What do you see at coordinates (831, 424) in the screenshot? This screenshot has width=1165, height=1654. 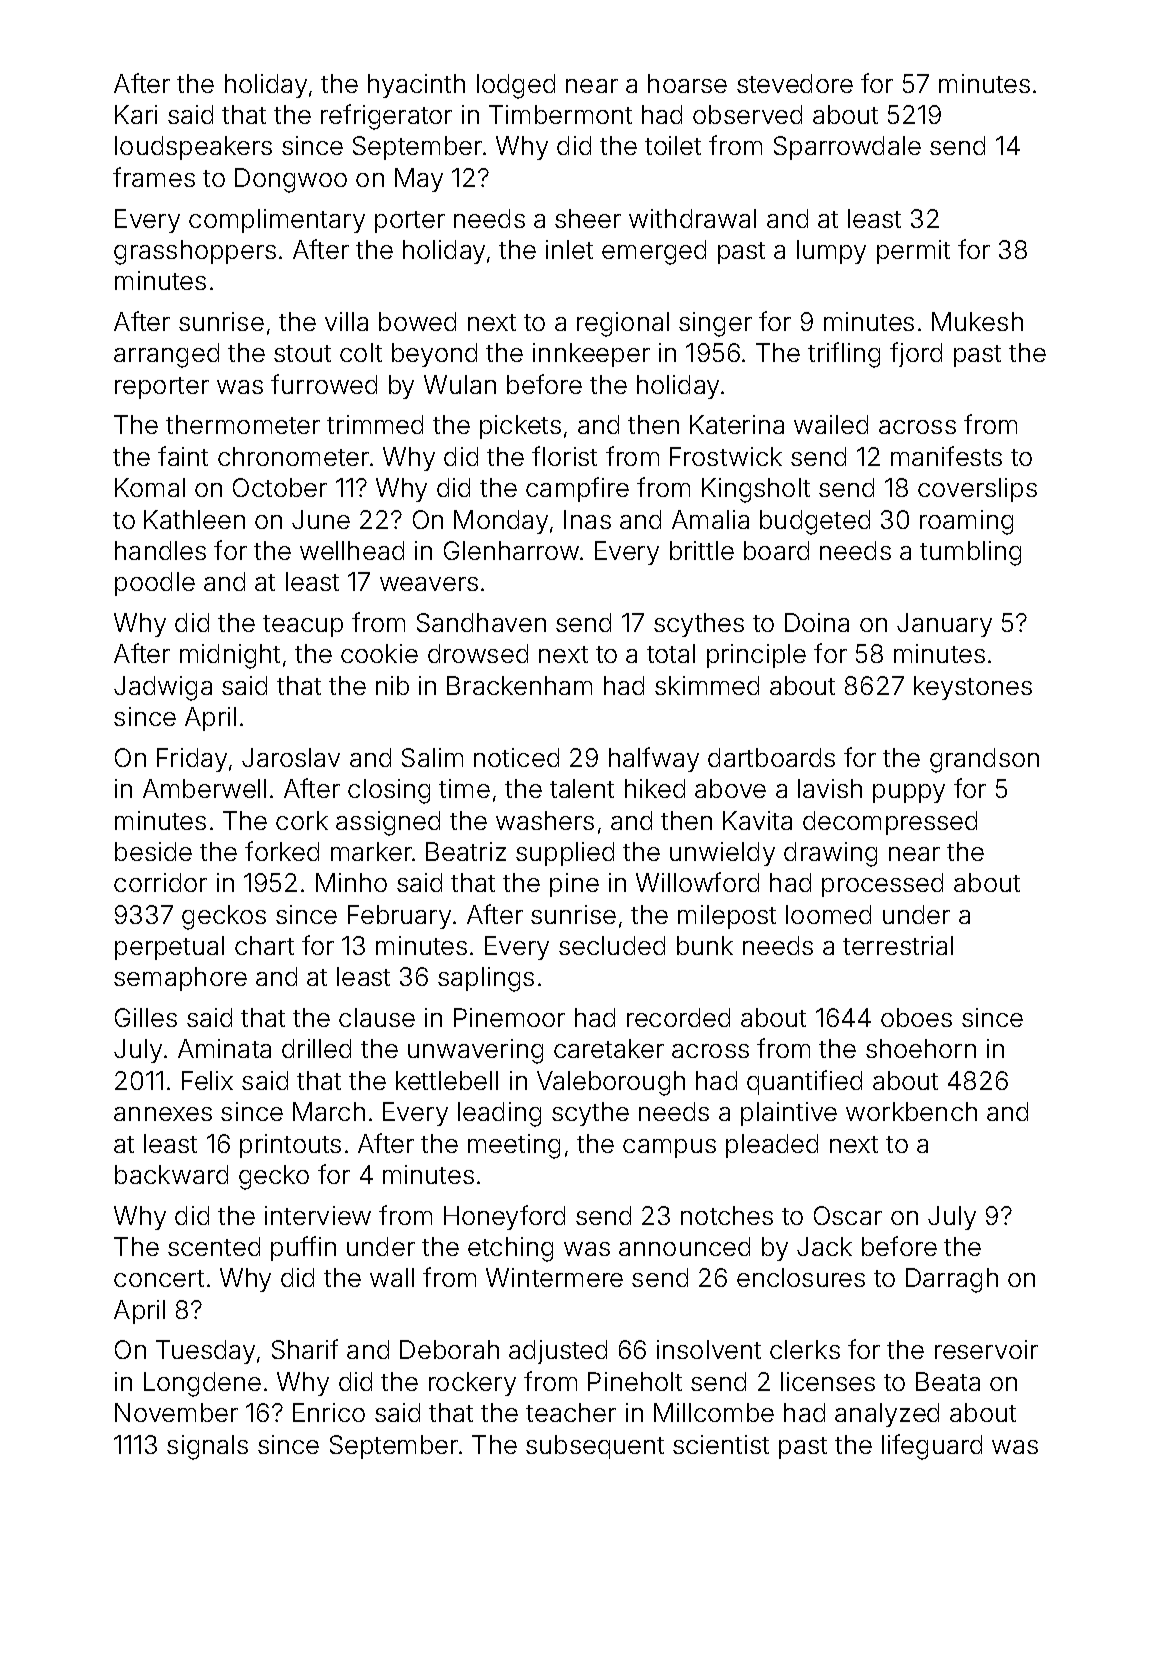 I see `wailed` at bounding box center [831, 424].
